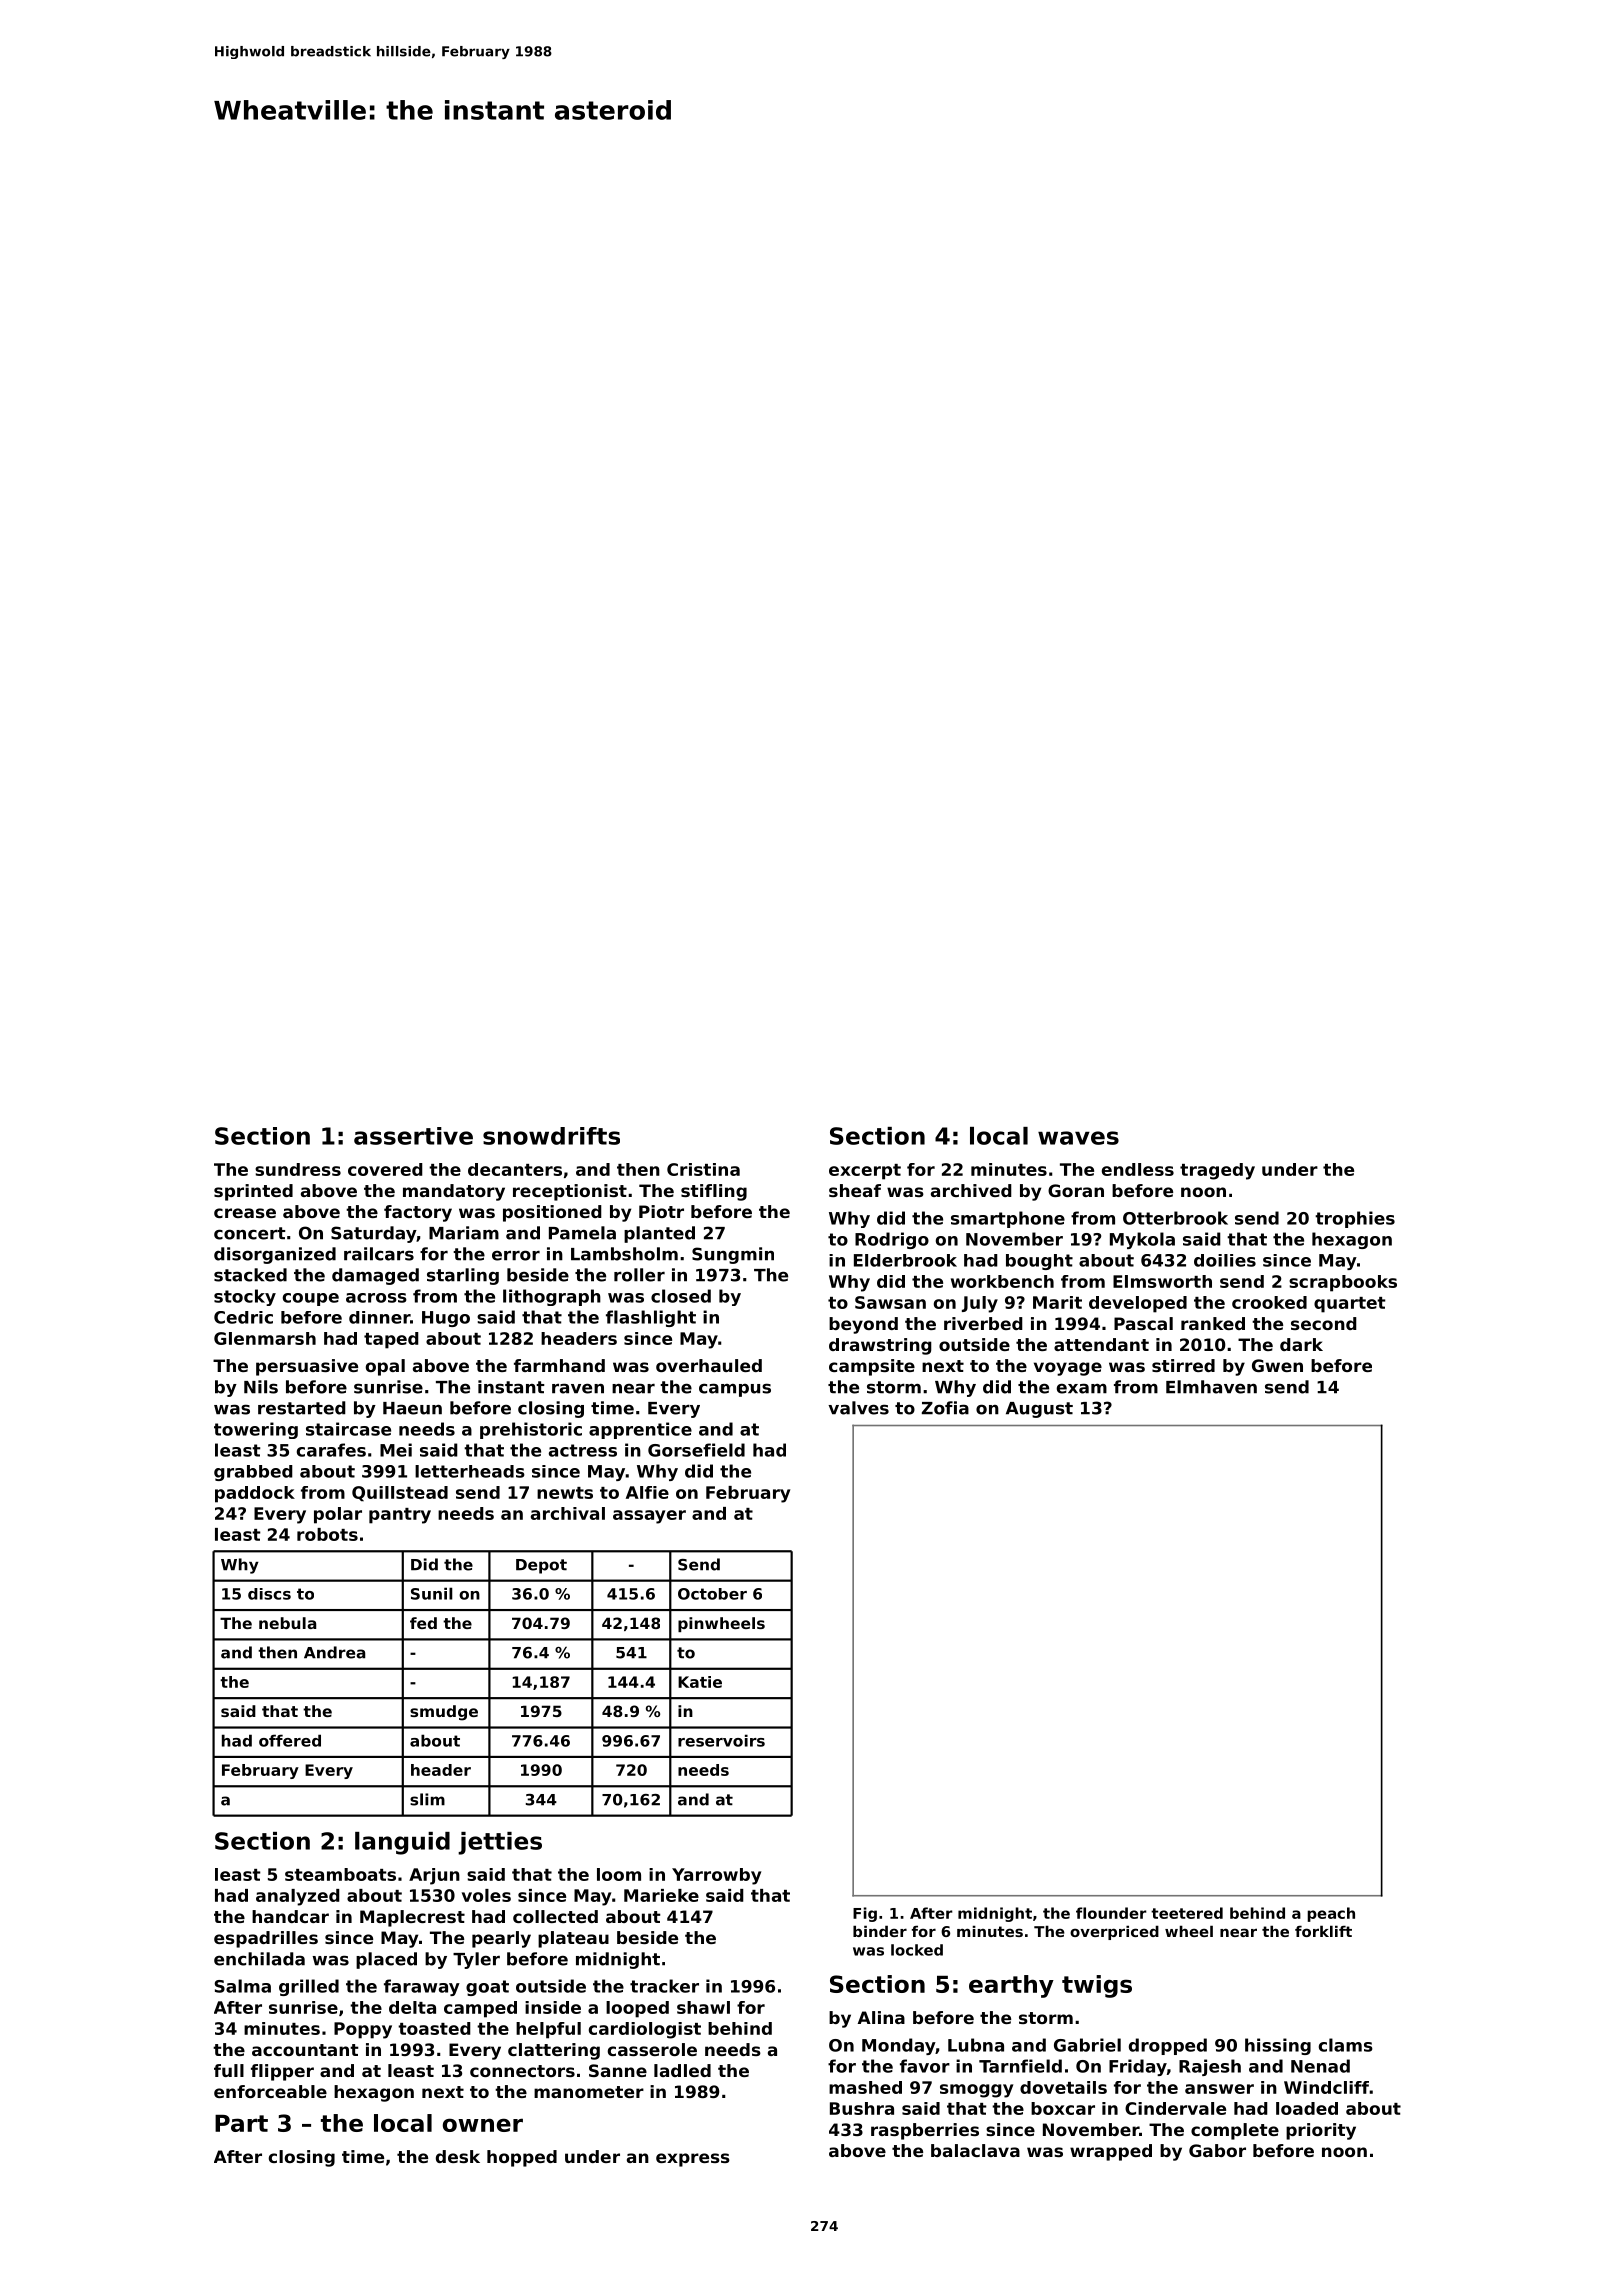 The width and height of the screenshot is (1620, 2292). Describe the element at coordinates (1217, 1171) in the screenshot. I see `tragedy` at that location.
